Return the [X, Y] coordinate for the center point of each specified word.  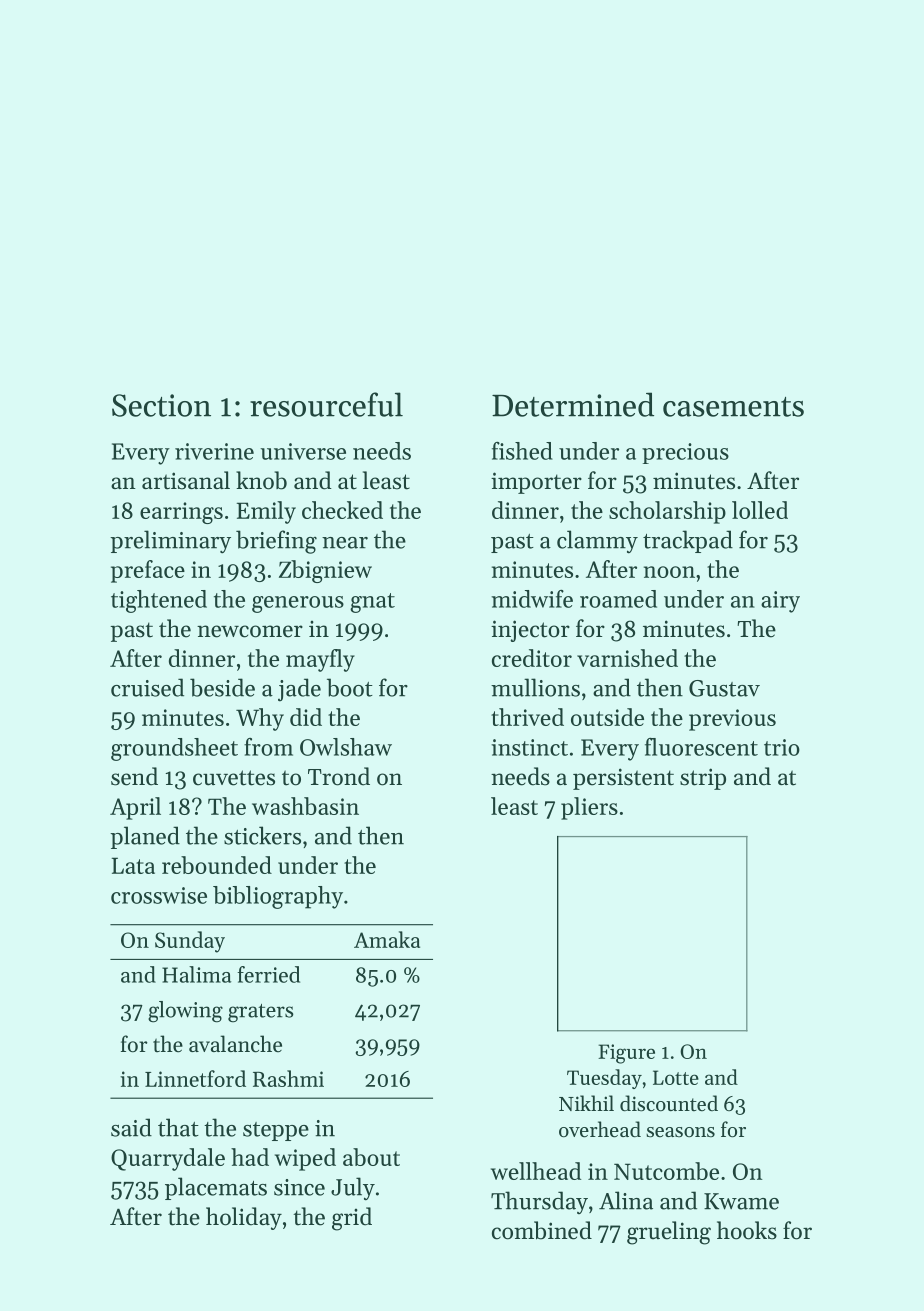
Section [161, 405]
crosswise [159, 895]
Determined [573, 404]
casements [733, 407]
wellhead [536, 1171]
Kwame [741, 1201]
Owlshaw [346, 747]
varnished [627, 658]
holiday [244, 1218]
